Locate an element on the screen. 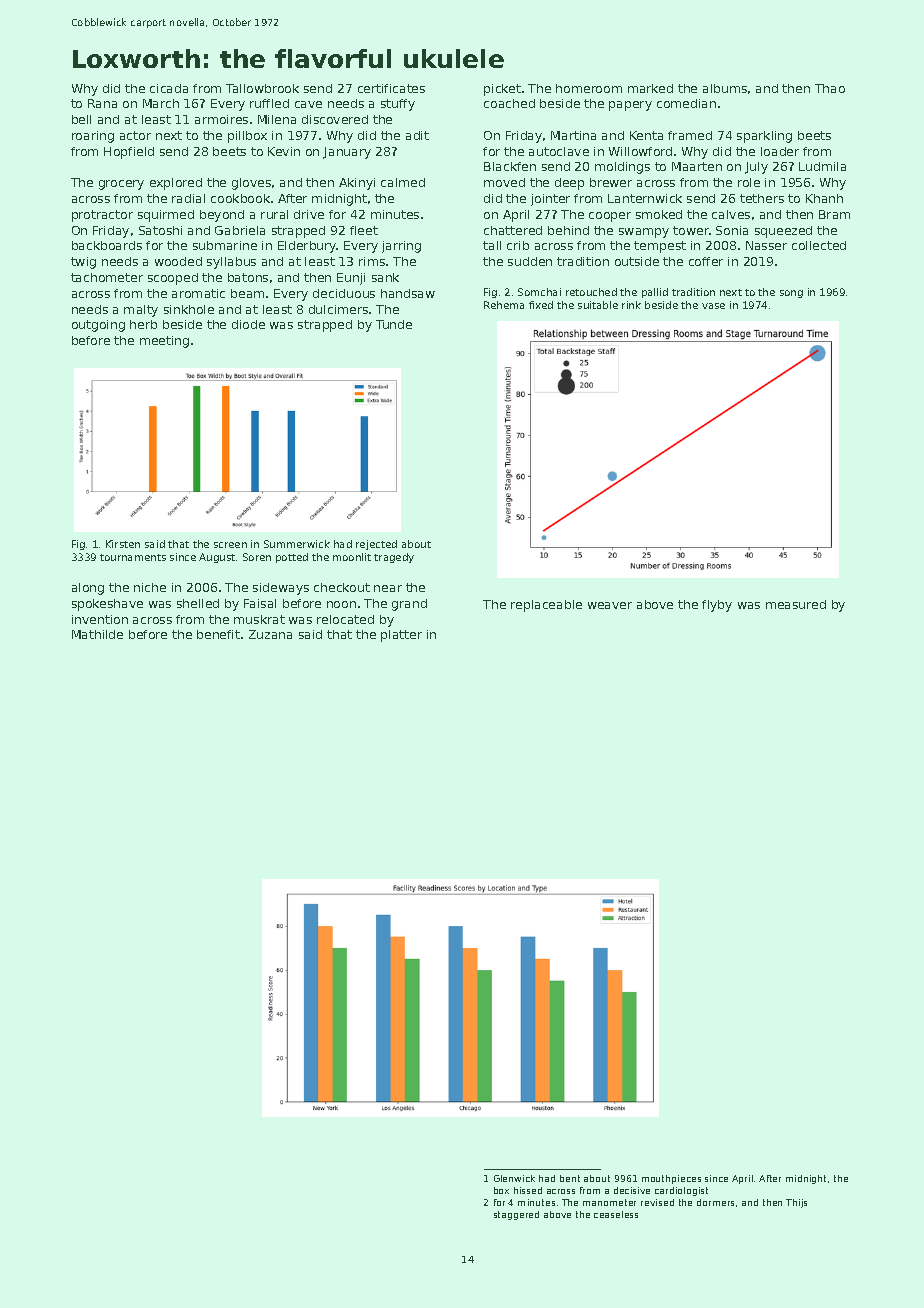 This screenshot has height=1308, width=924. replaceable is located at coordinates (546, 606).
